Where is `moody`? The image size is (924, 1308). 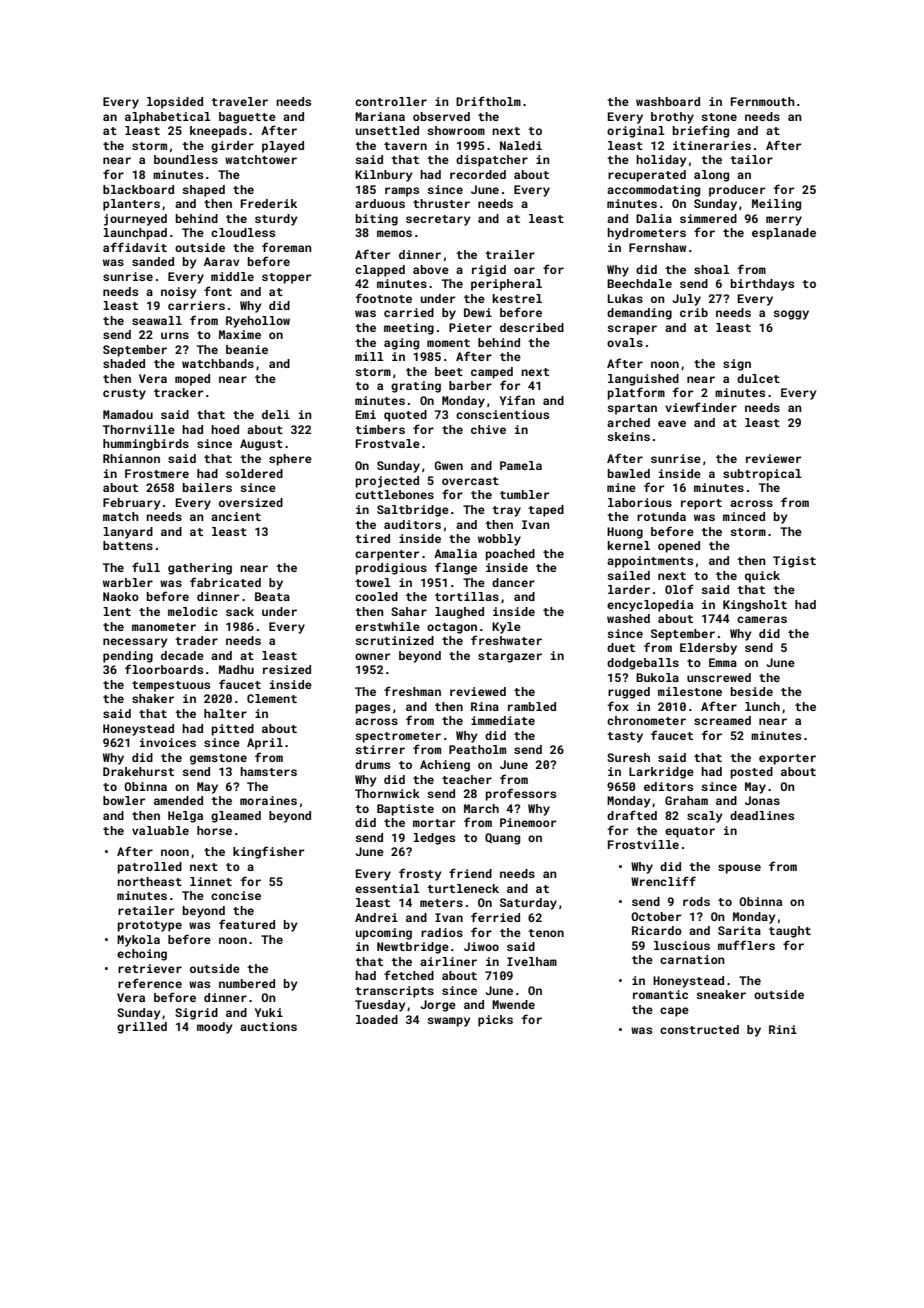 moody is located at coordinates (215, 1028).
